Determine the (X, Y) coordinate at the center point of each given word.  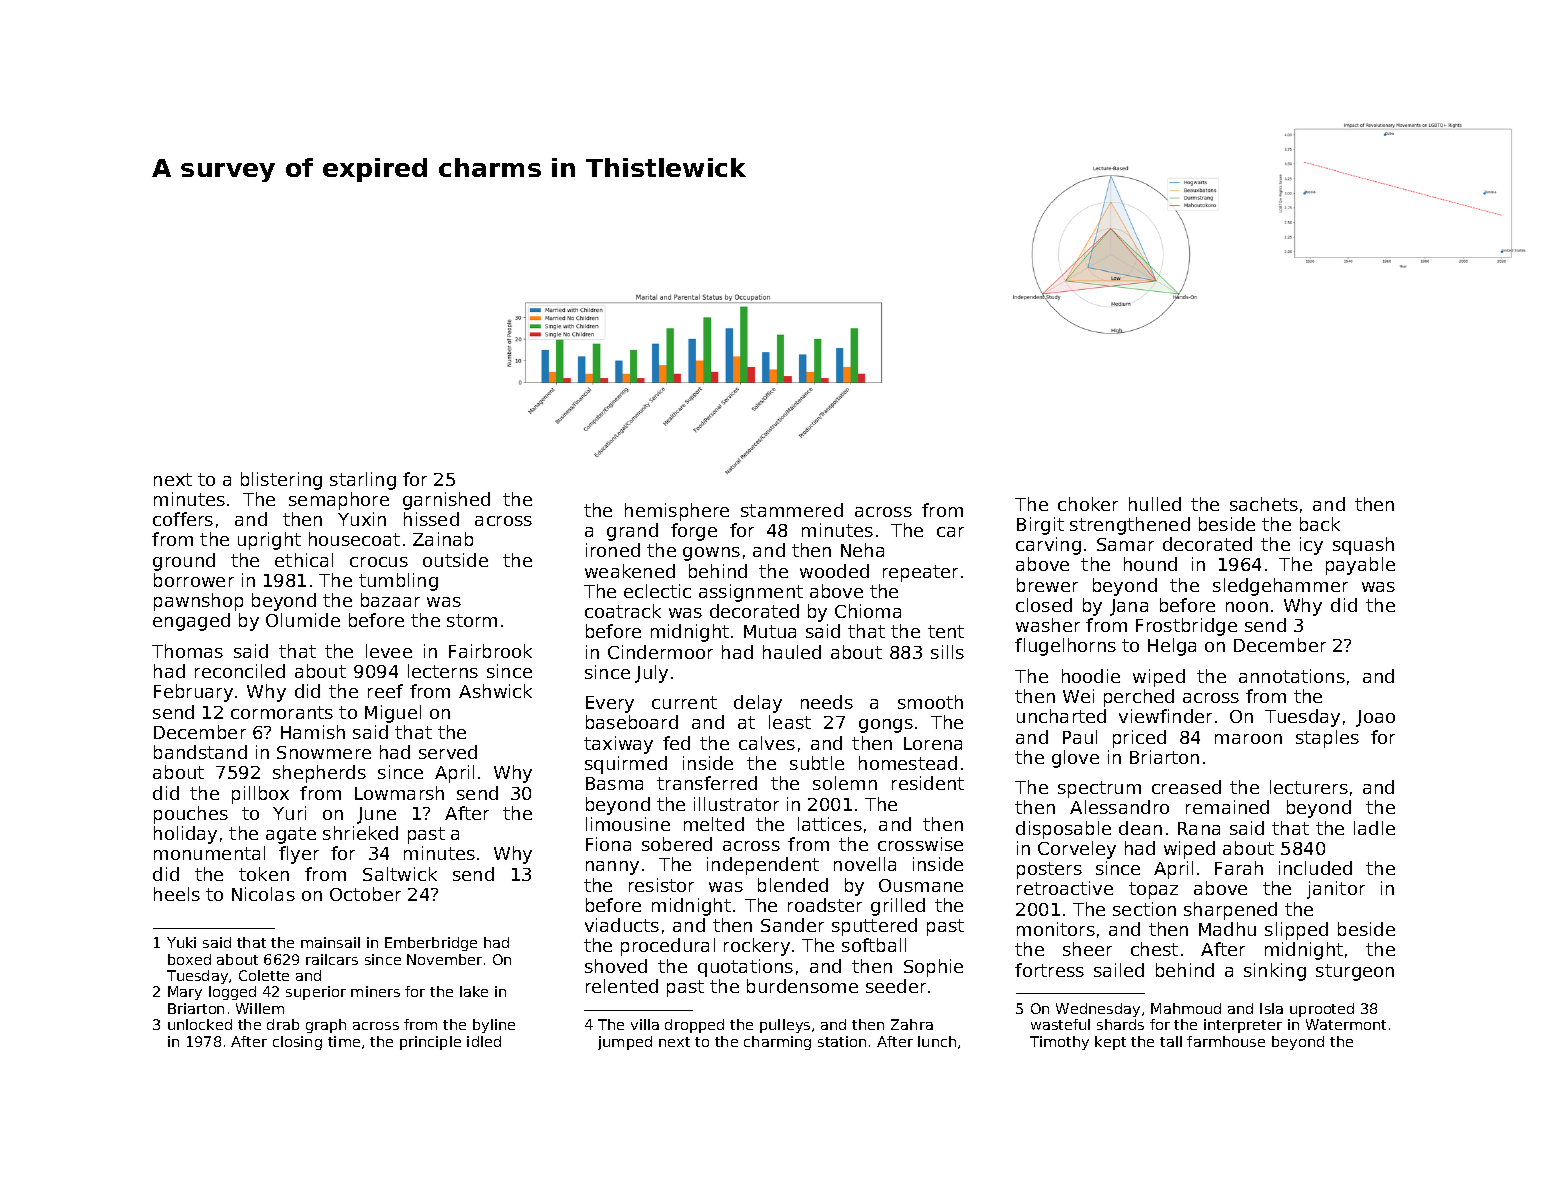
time (344, 1041)
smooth (930, 702)
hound (1150, 564)
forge (694, 532)
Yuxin (362, 519)
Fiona (608, 844)
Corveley (1077, 850)
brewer (1047, 585)
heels (177, 894)
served (448, 752)
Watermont (1346, 1024)
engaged (191, 622)
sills (947, 652)
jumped (625, 1043)
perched (1139, 698)
